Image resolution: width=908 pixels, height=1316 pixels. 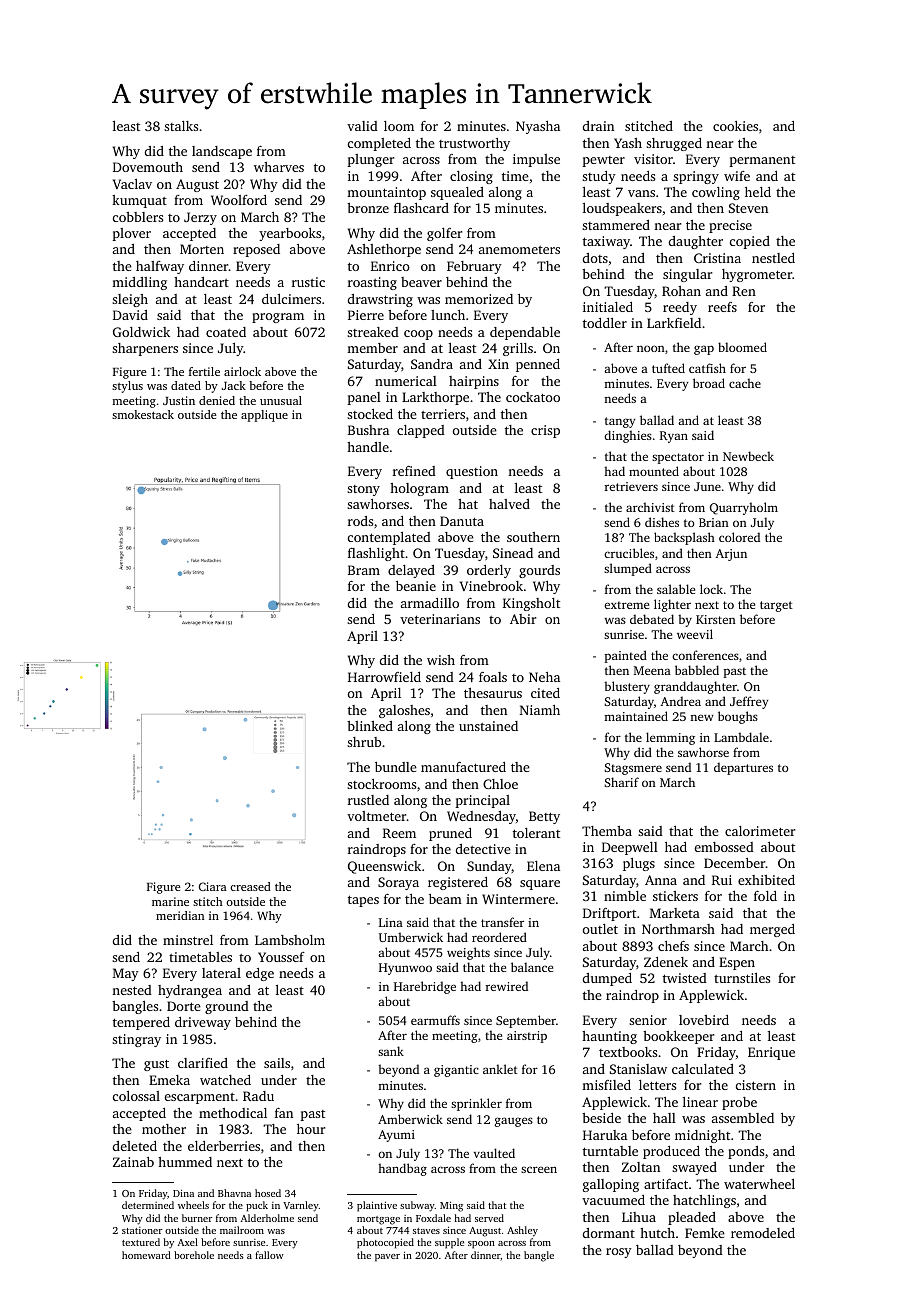 I want to click on Harrowfield, so click(x=384, y=677).
